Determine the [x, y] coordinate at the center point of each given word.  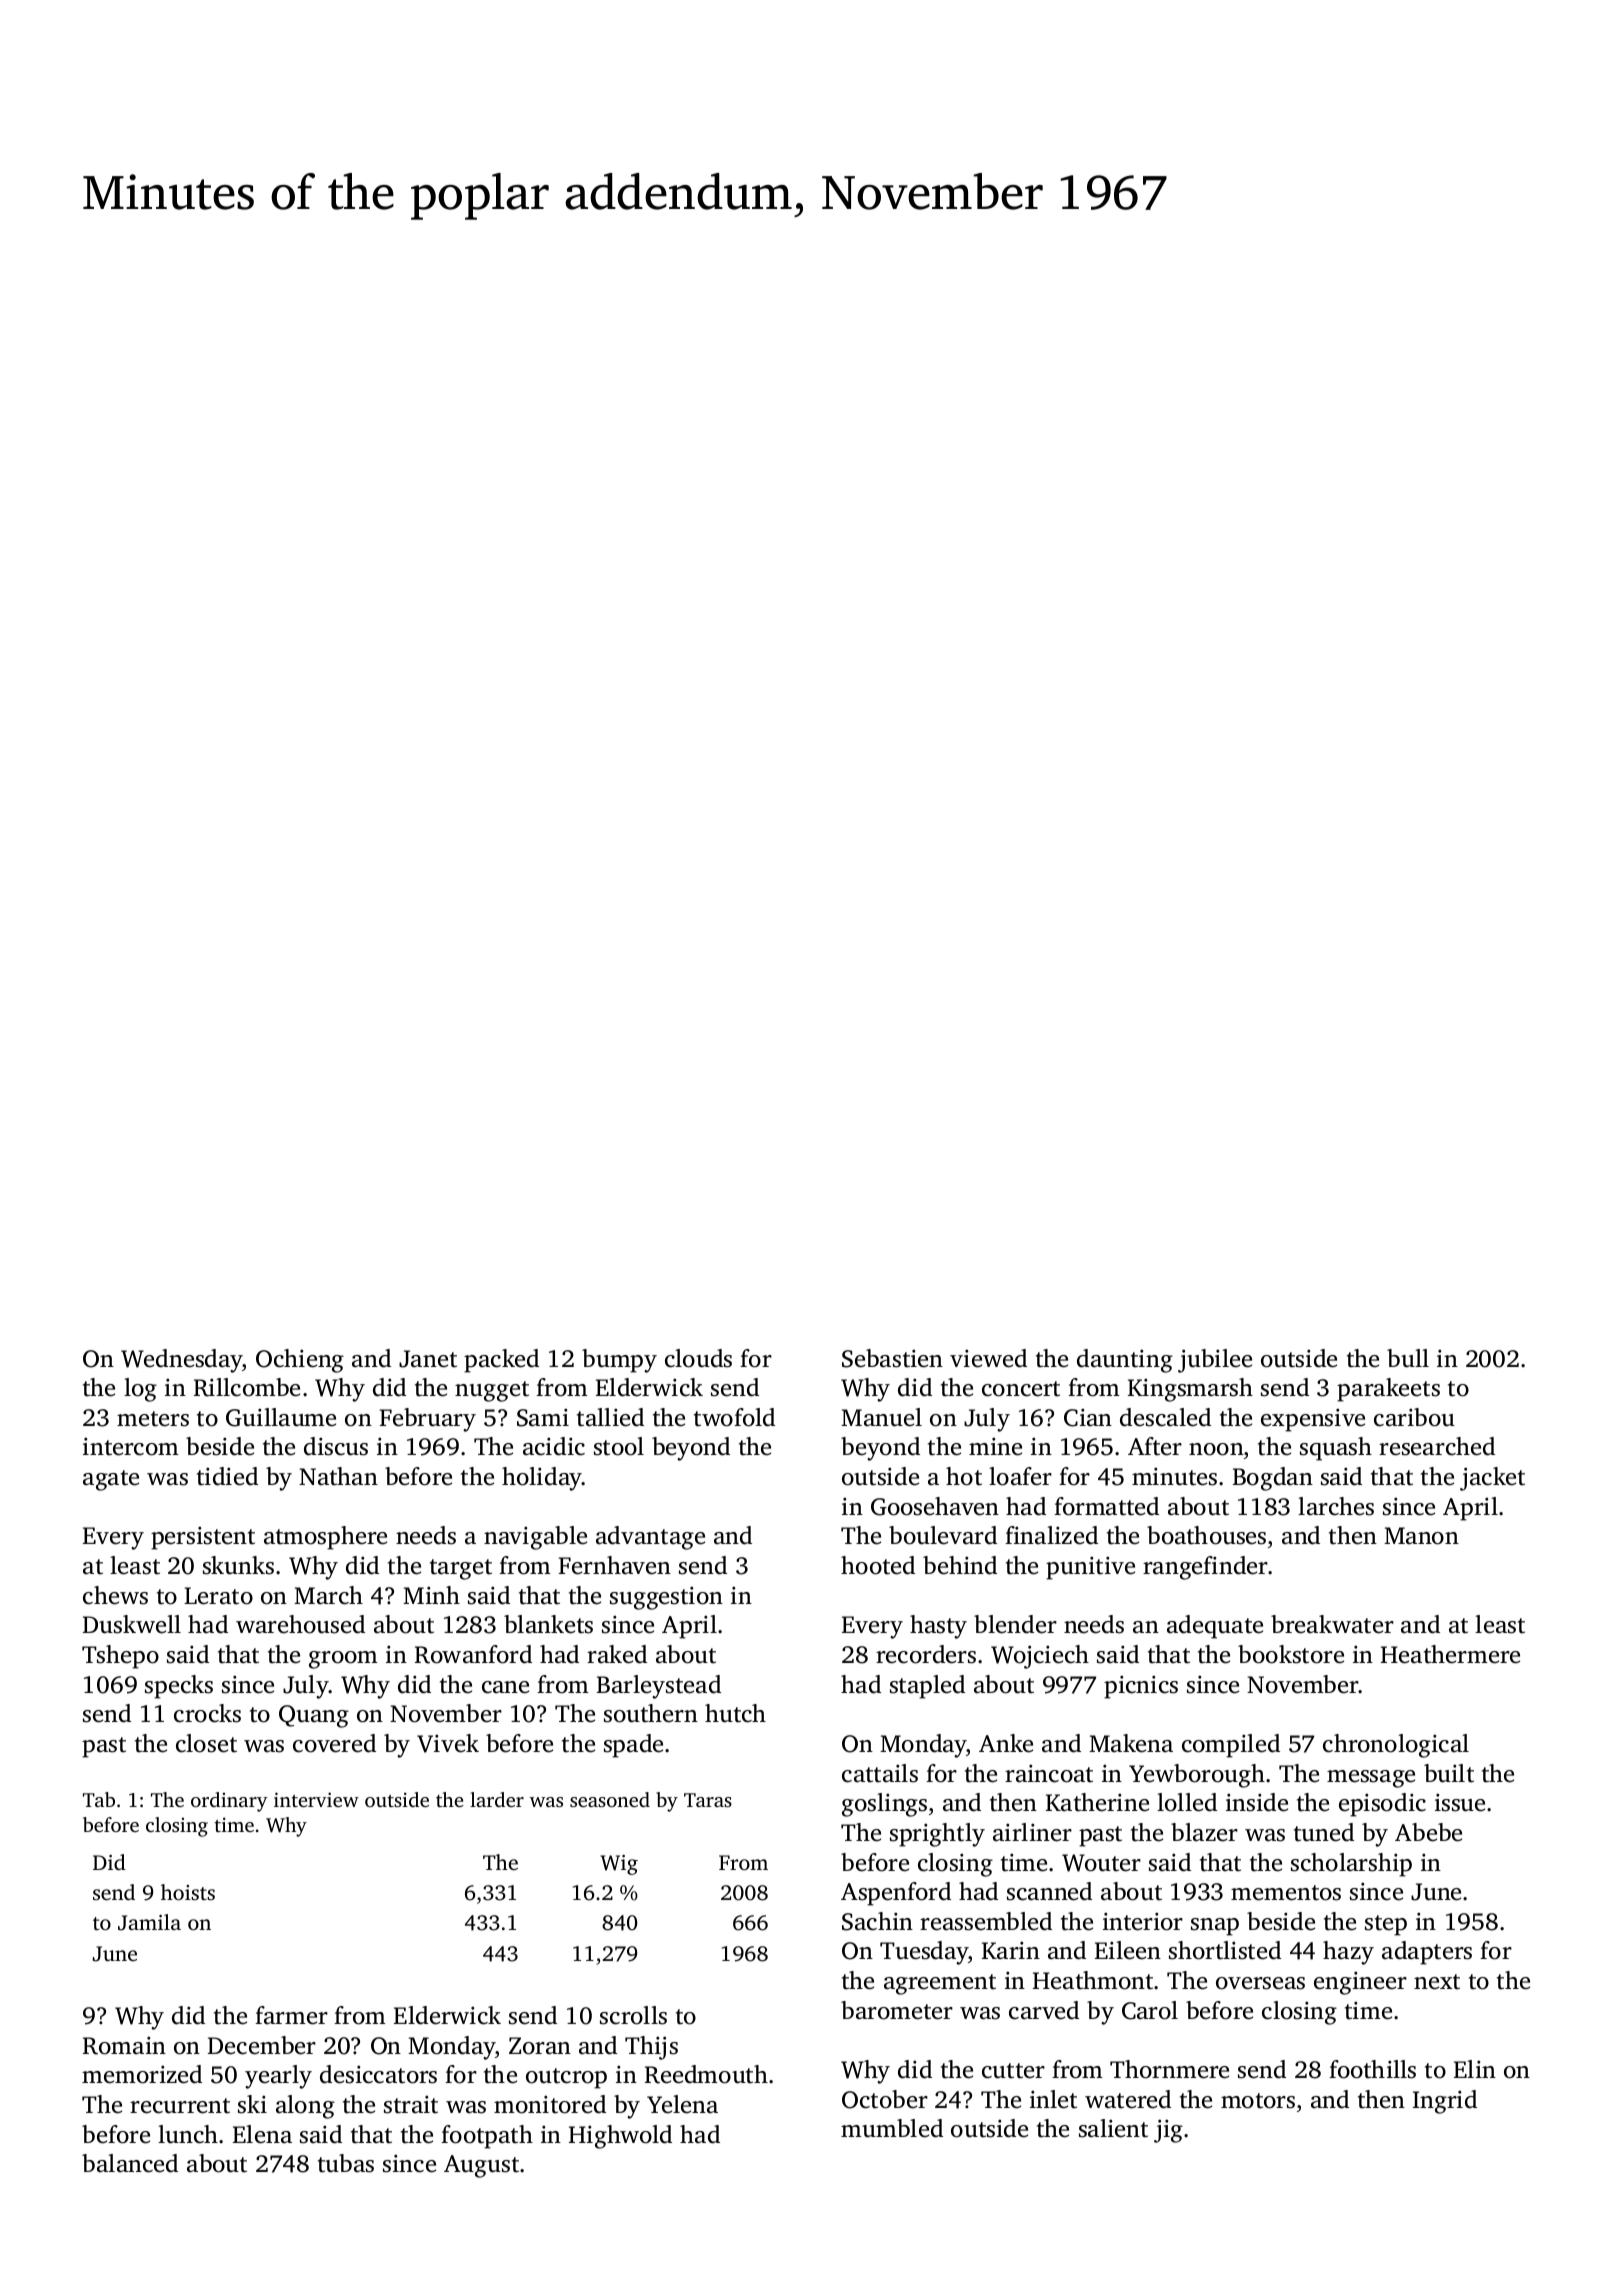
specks [179, 1687]
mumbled [892, 2128]
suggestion [666, 1598]
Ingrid [1445, 2102]
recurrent [180, 2106]
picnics [1141, 1687]
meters [153, 1419]
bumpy [619, 1361]
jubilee [1215, 1361]
